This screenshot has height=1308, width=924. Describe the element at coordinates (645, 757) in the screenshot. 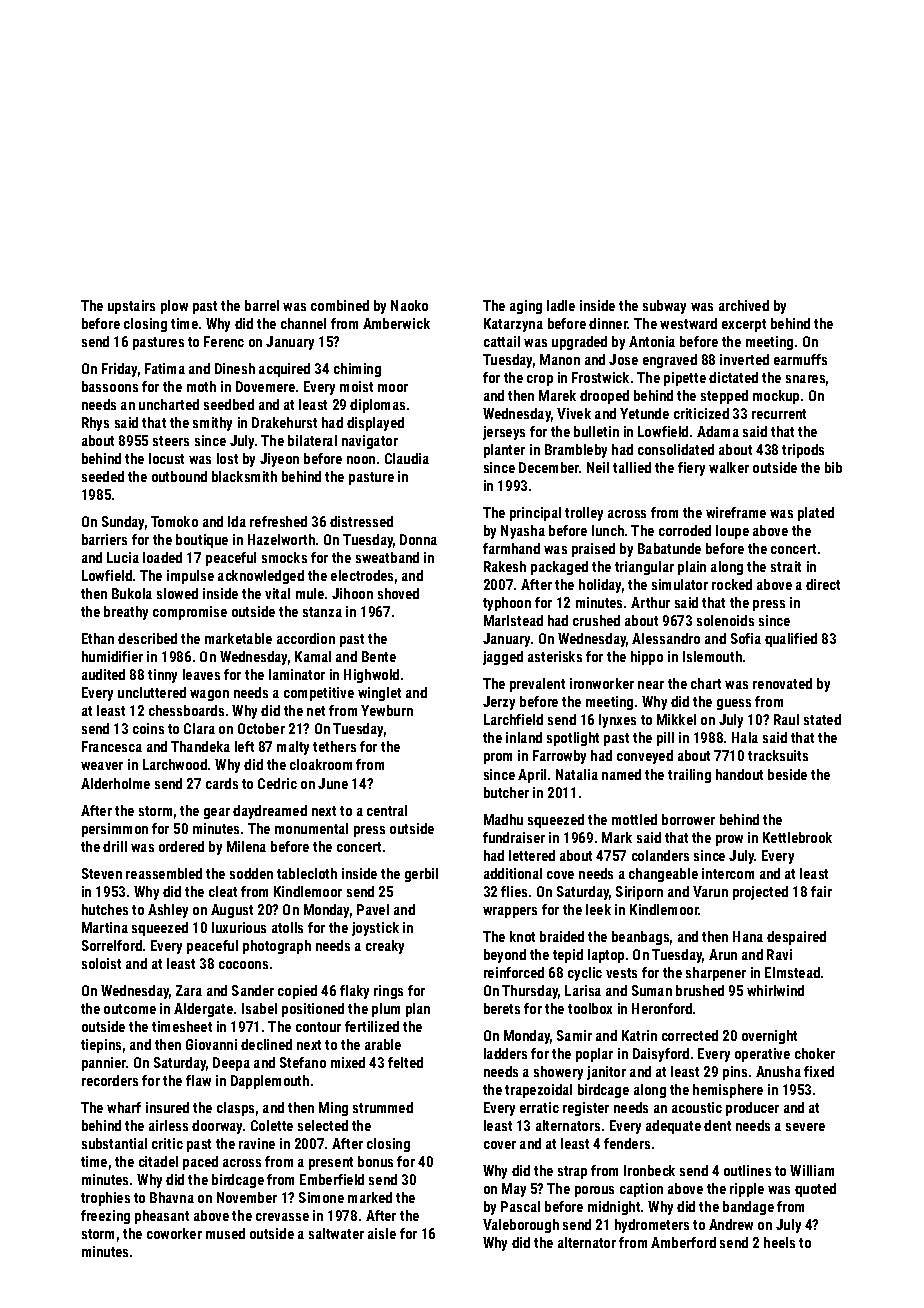

I see `conveyed` at that location.
